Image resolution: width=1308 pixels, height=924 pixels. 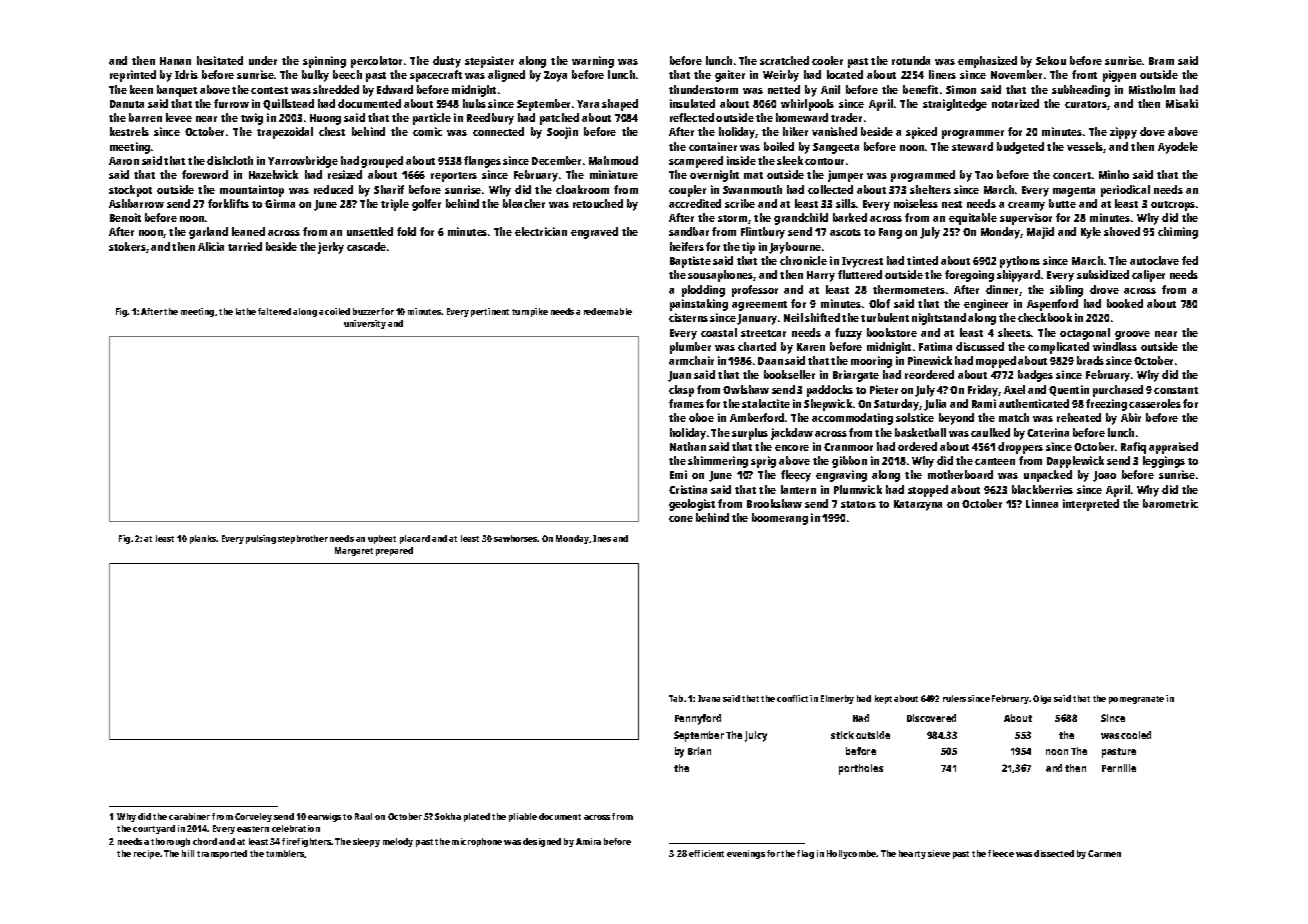 I want to click on outcrops, so click(x=1173, y=206).
